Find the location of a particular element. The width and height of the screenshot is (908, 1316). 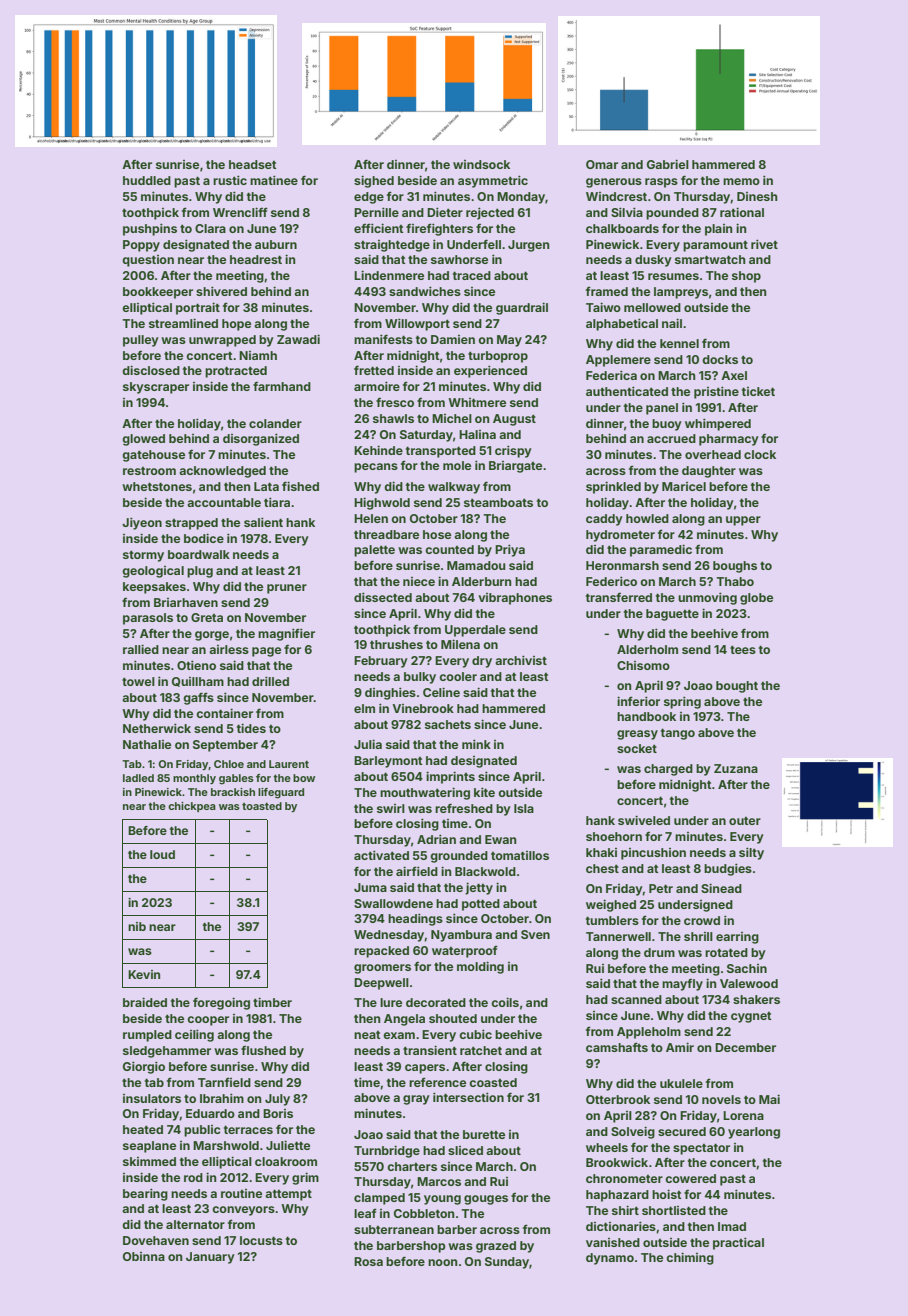

Amir is located at coordinates (680, 1047).
